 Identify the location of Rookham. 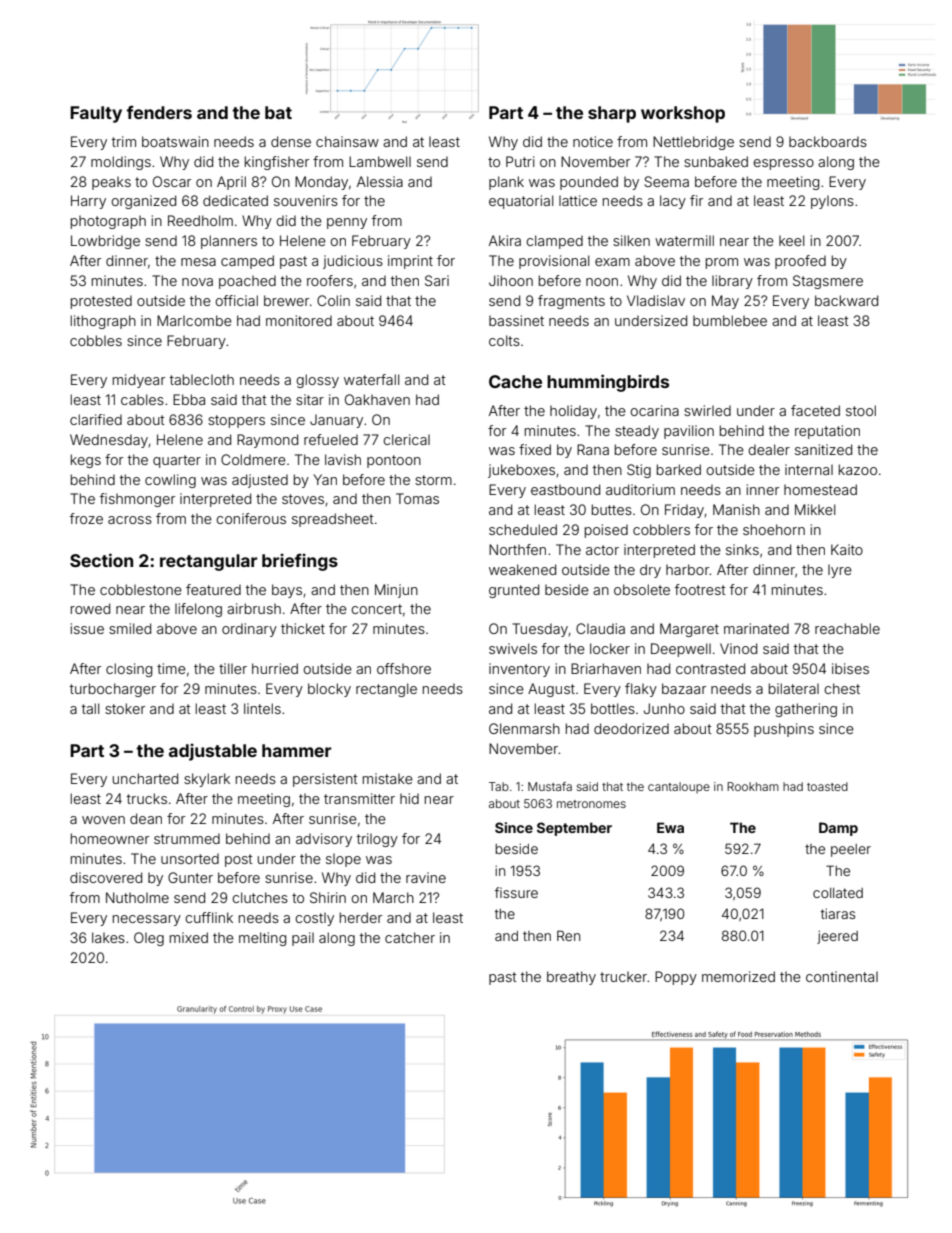
(753, 786).
